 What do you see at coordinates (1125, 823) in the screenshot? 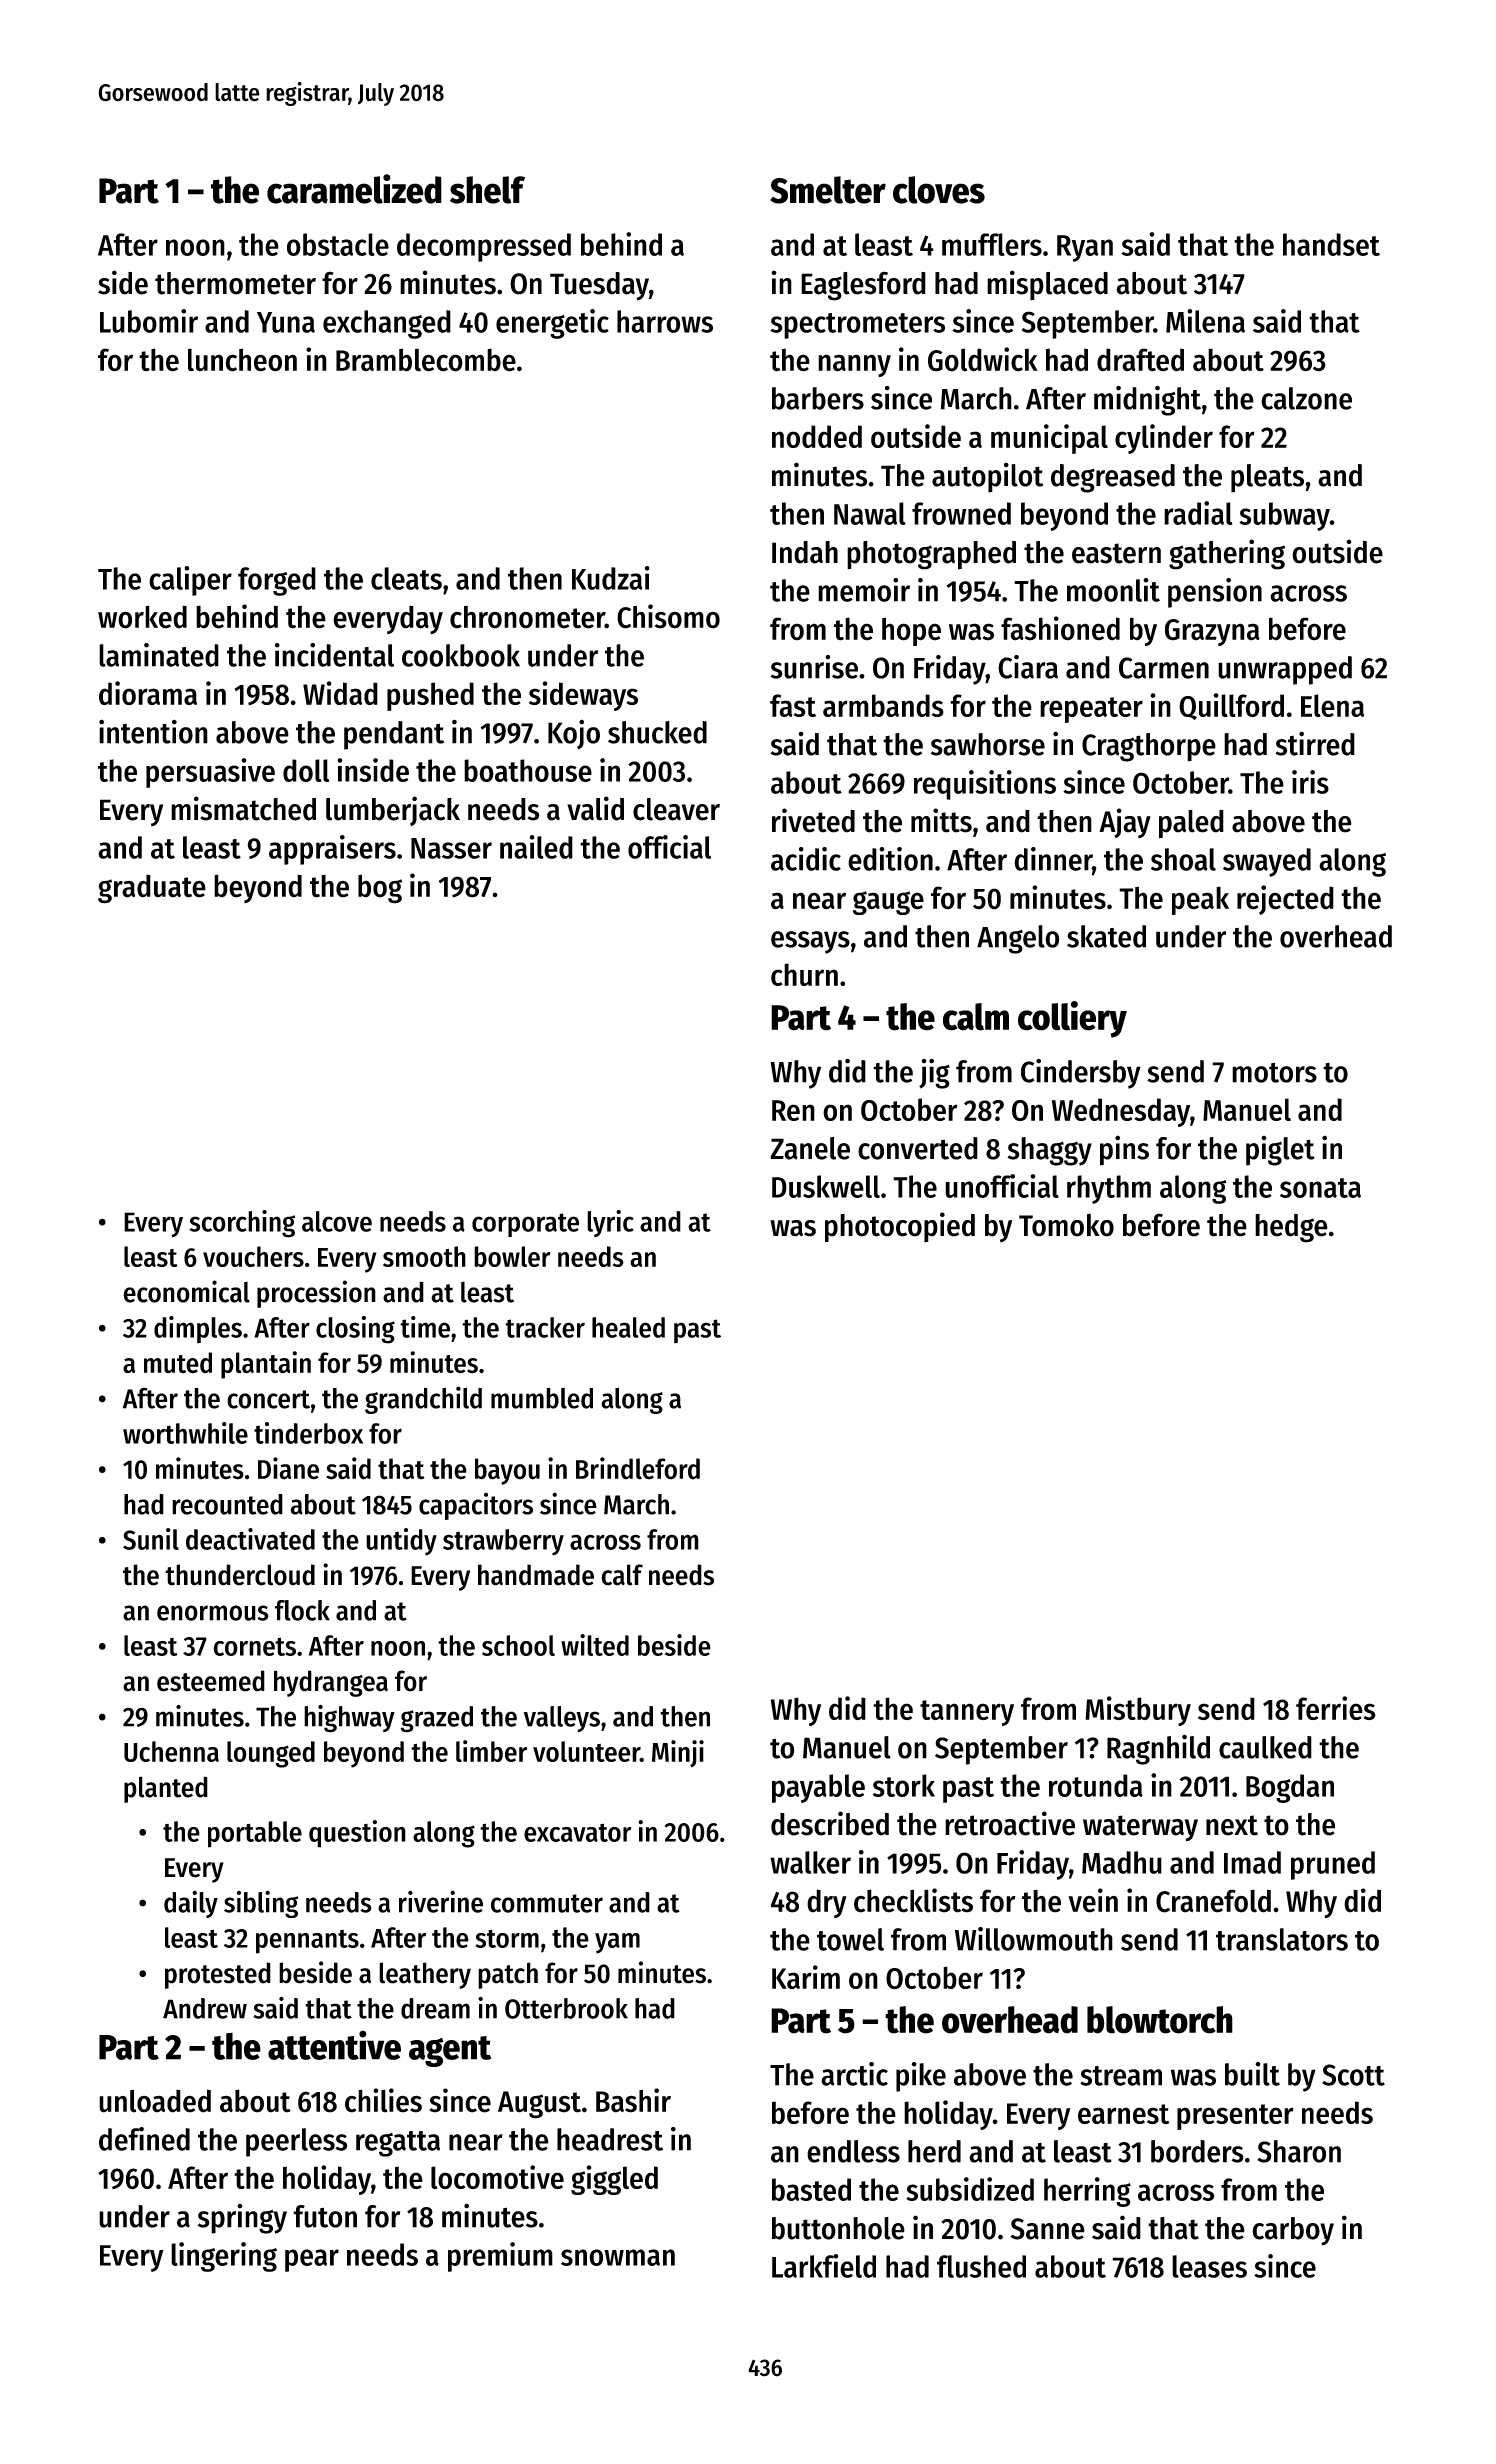
I see `Ajay` at bounding box center [1125, 823].
